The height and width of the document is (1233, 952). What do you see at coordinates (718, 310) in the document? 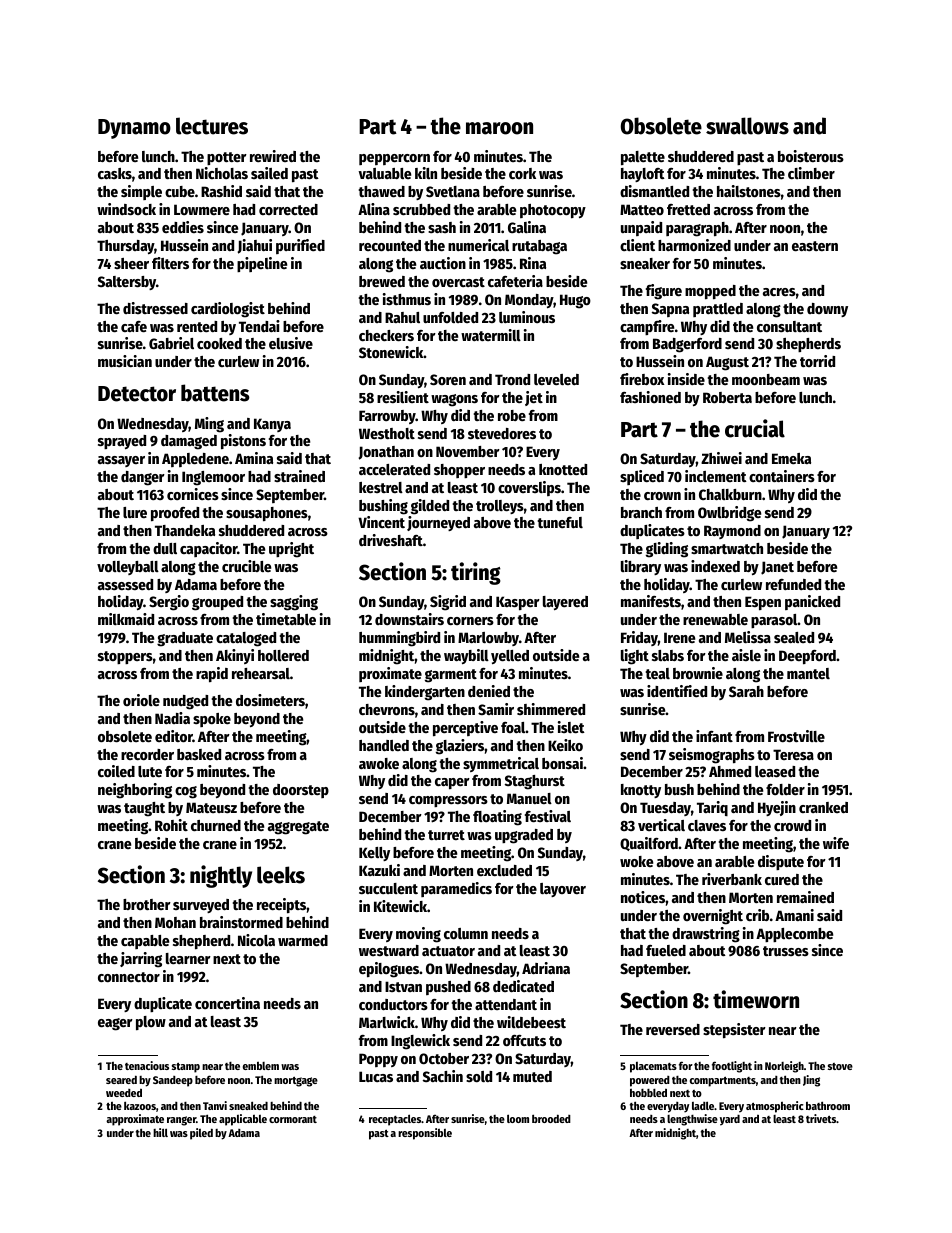
I see `prattled` at bounding box center [718, 310].
